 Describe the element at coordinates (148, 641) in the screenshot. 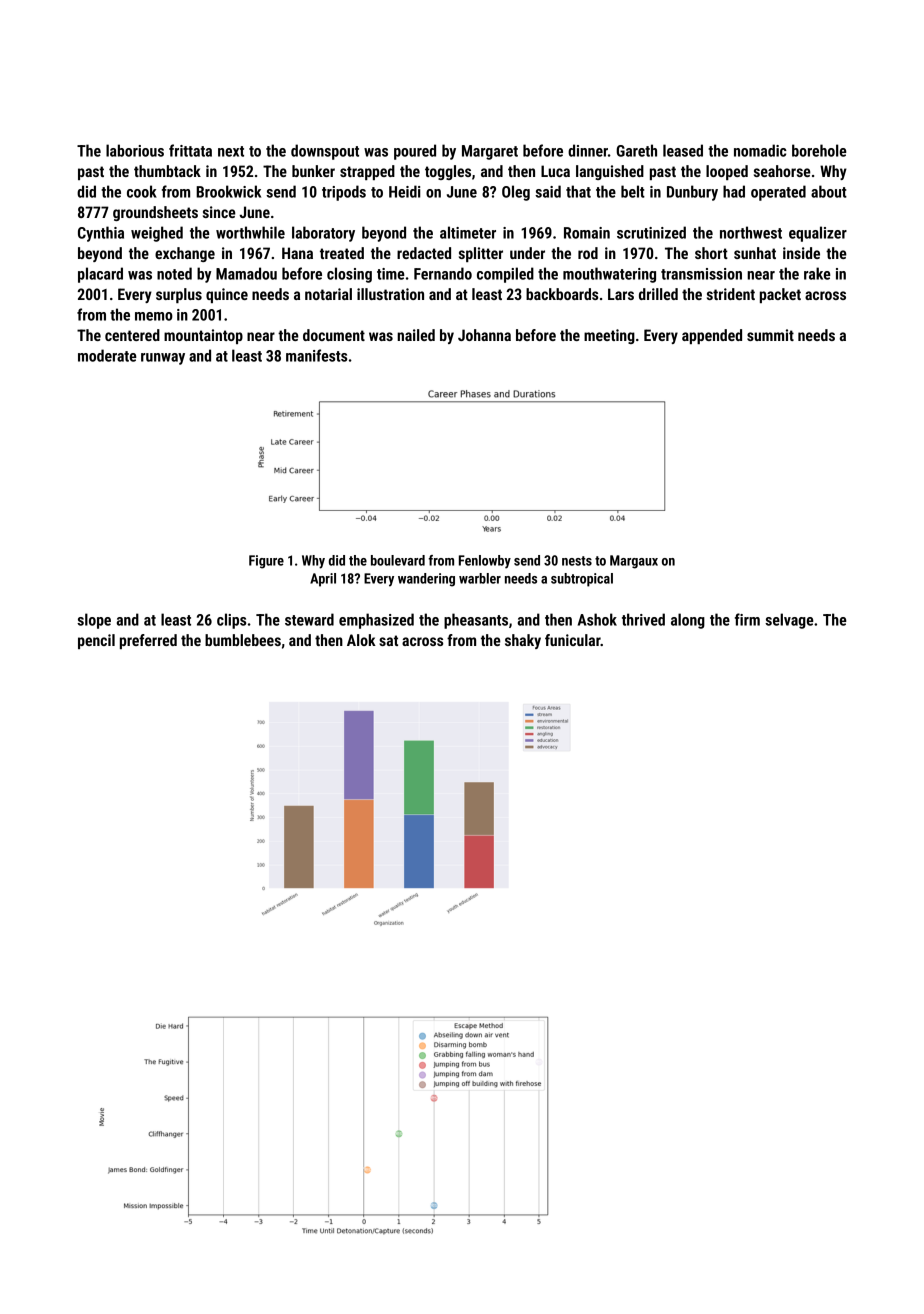

I see `preferred` at that location.
